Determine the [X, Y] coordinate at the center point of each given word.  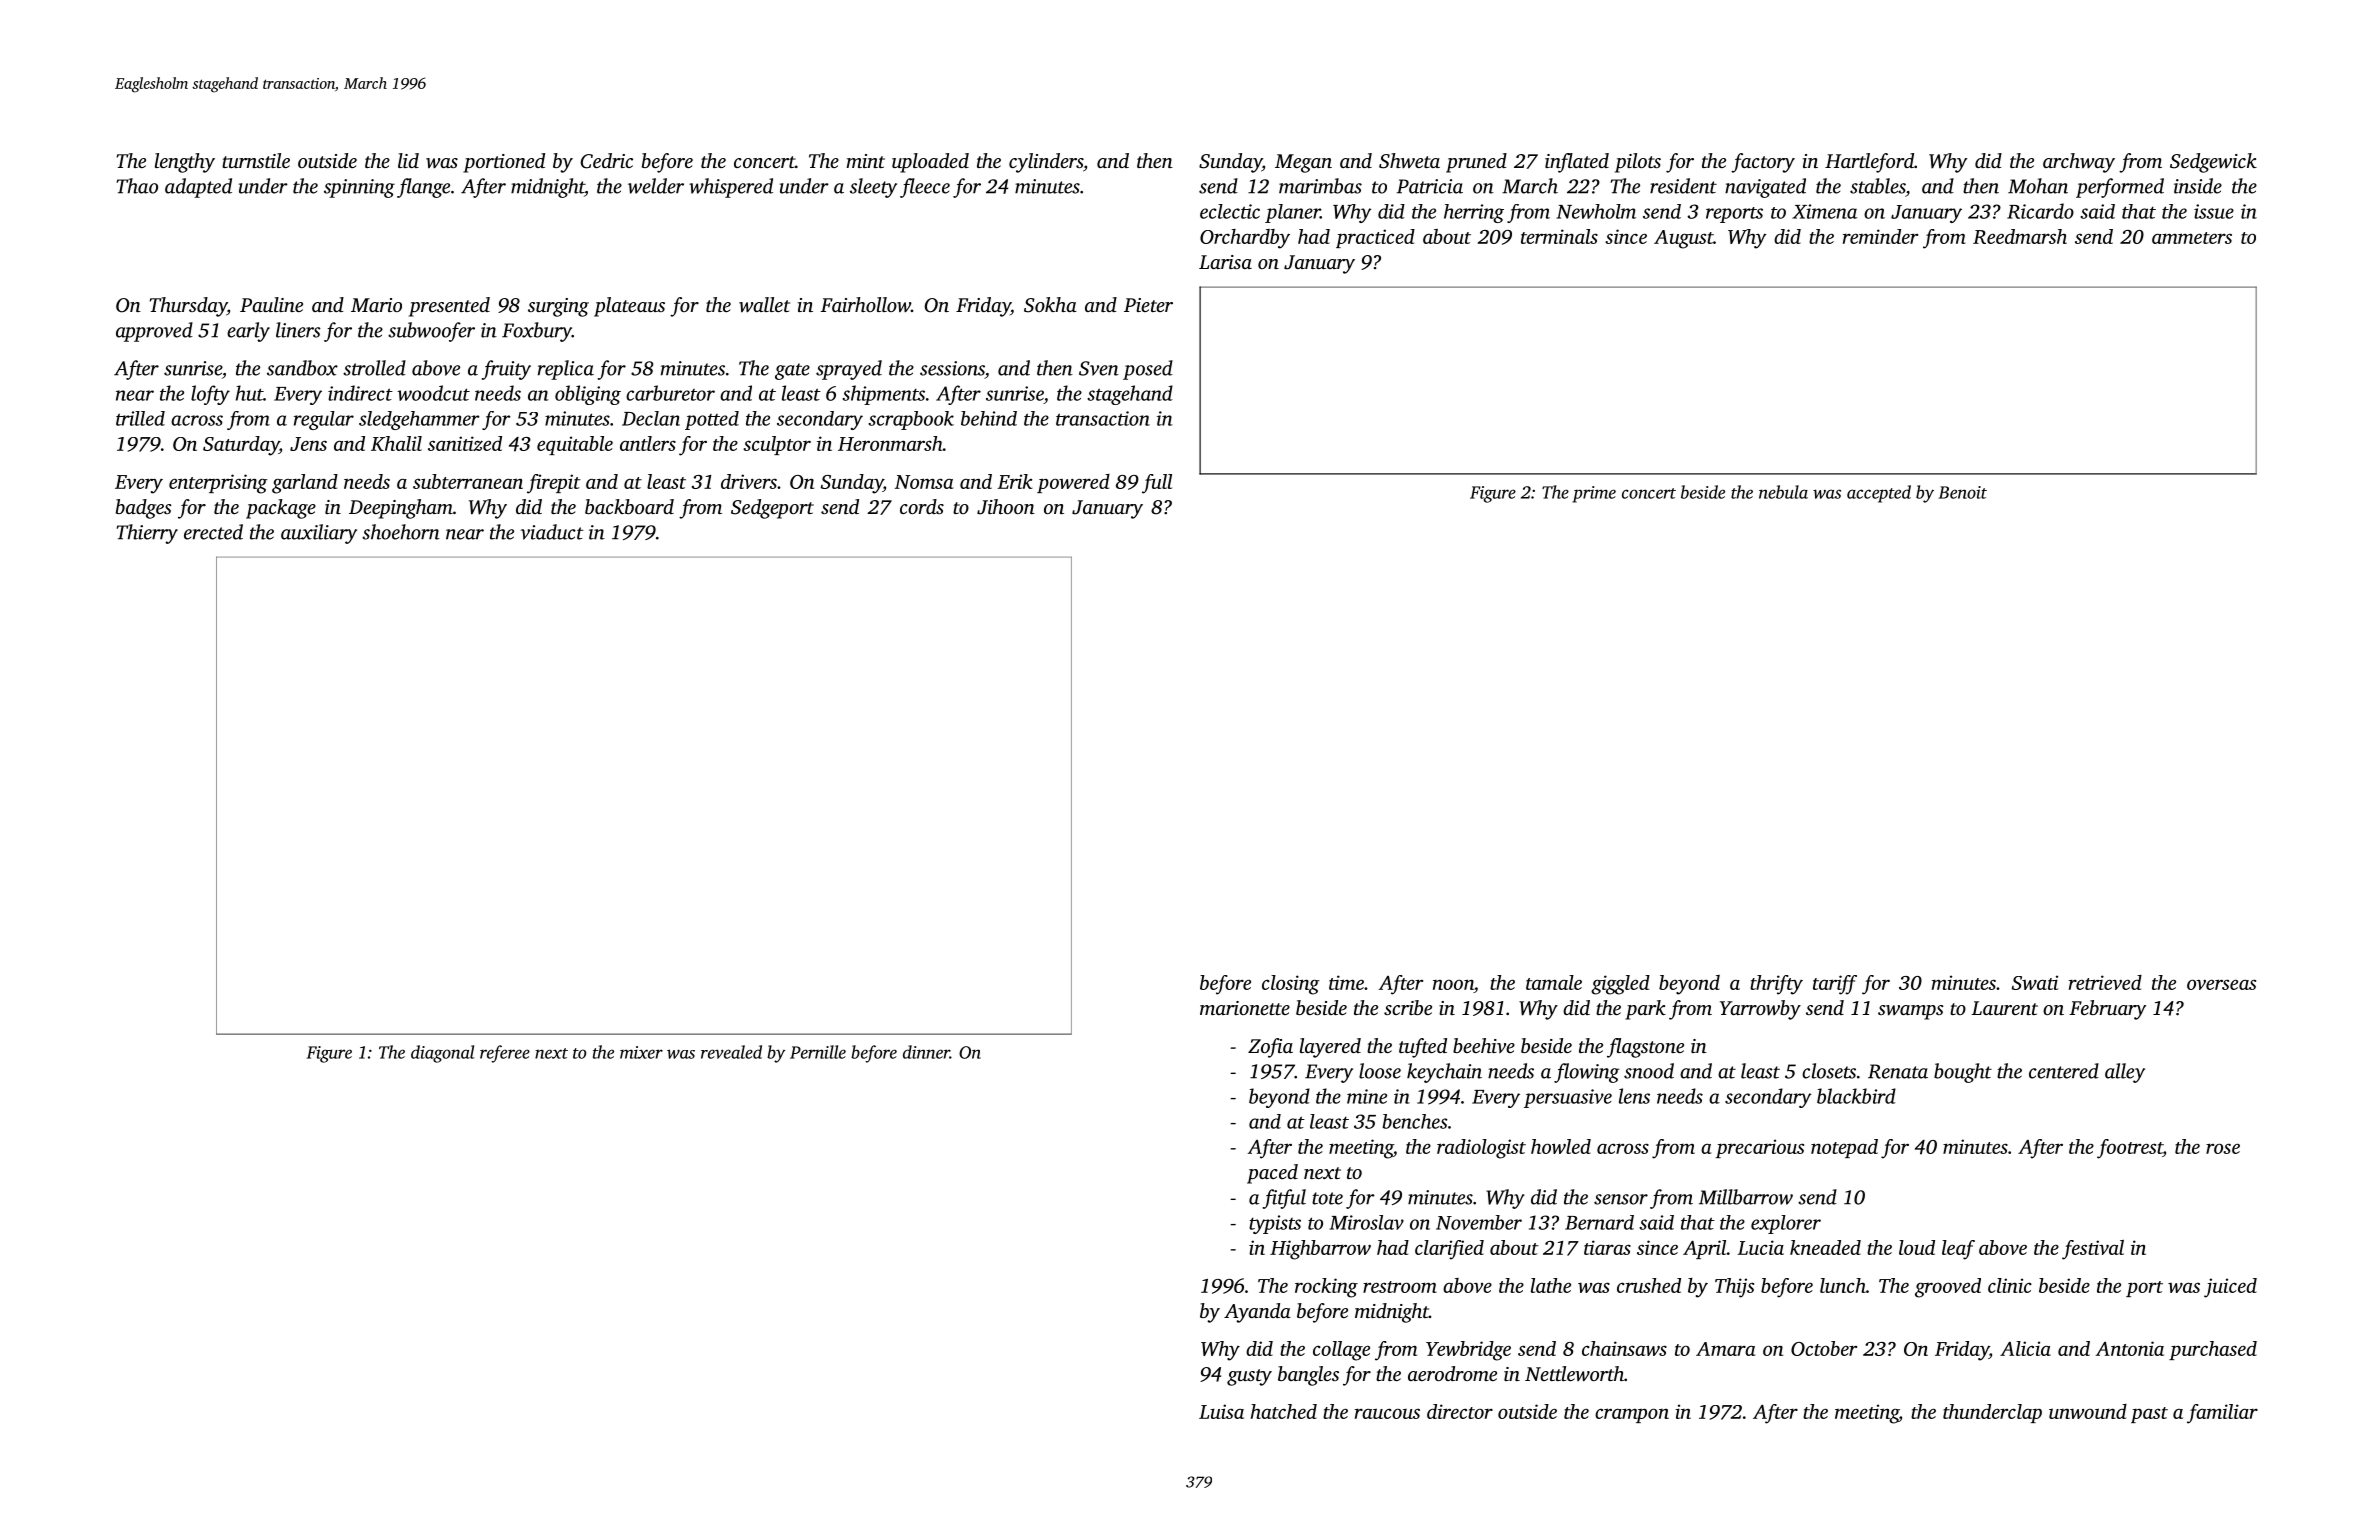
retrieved [2105, 982]
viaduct [552, 532]
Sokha [1050, 305]
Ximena [1824, 211]
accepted [1879, 494]
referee [505, 1054]
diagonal [443, 1054]
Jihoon [1006, 507]
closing [1291, 985]
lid [408, 160]
